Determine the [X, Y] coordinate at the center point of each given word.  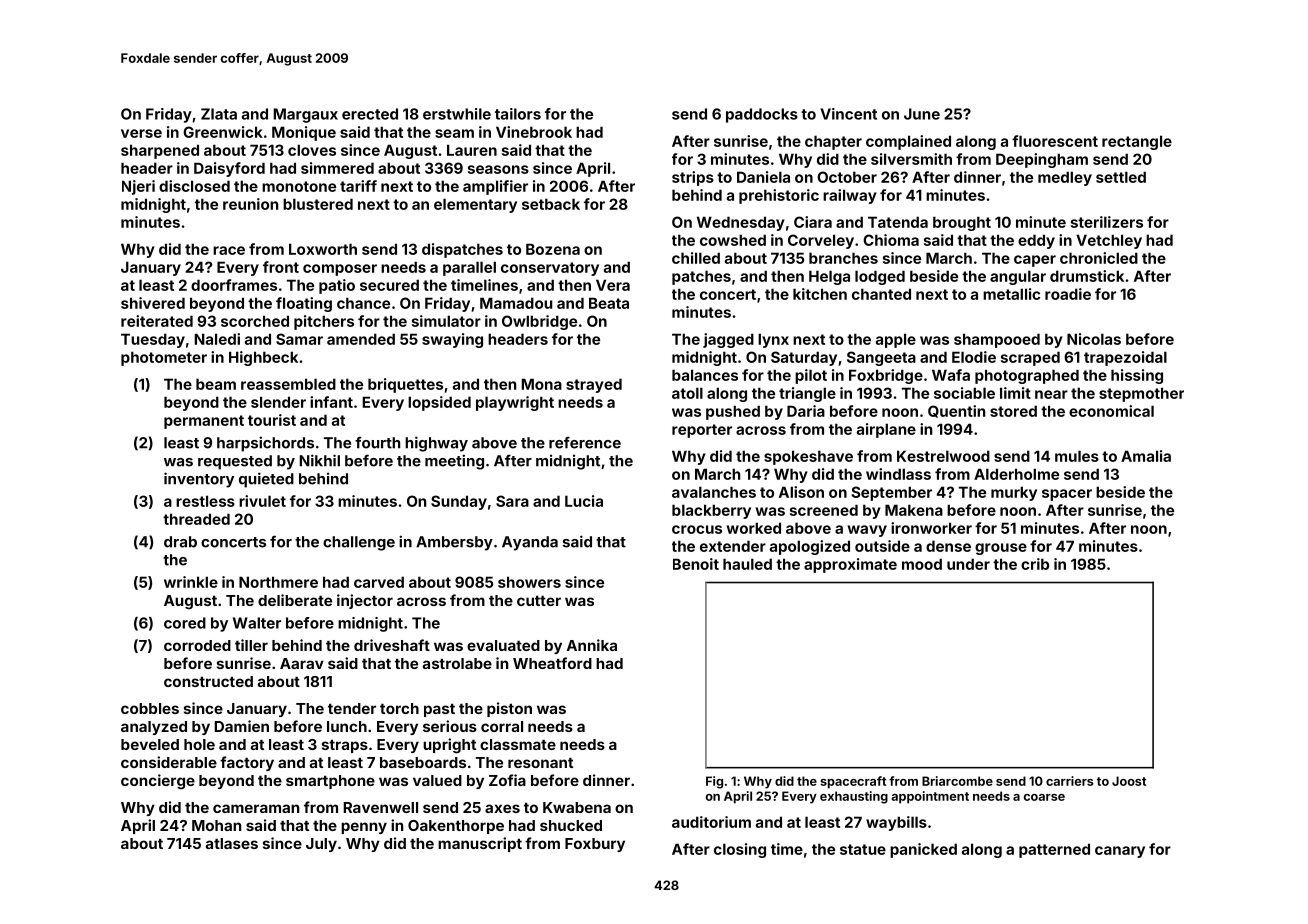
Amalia [1146, 456]
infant [331, 402]
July [321, 845]
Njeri [138, 187]
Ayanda [530, 543]
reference [585, 442]
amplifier [495, 187]
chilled [696, 258]
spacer [1067, 495]
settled [1121, 177]
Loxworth [323, 249]
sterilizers [1107, 222]
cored [185, 623]
